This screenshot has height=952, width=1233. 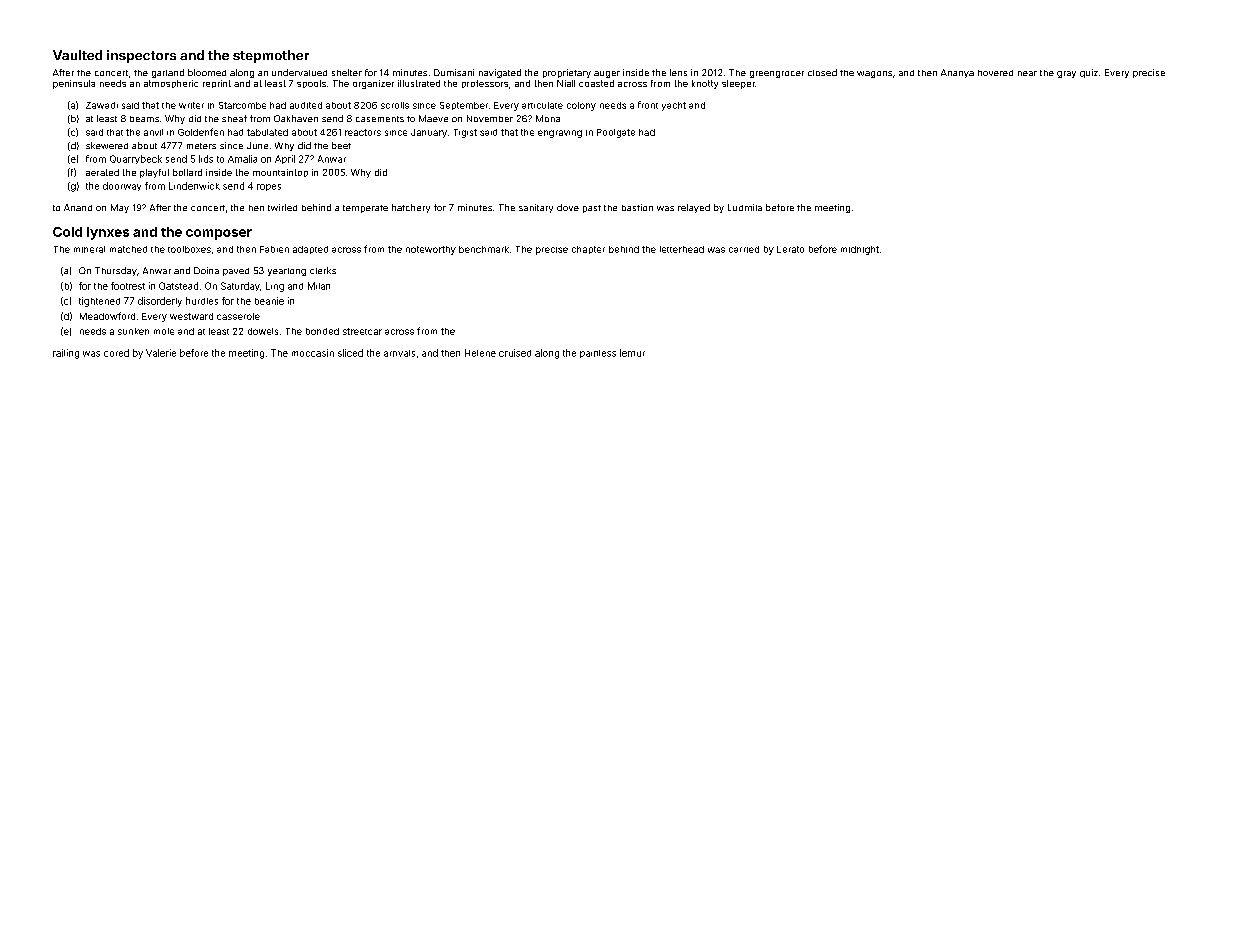 What do you see at coordinates (682, 249) in the screenshot?
I see `letterhead` at bounding box center [682, 249].
